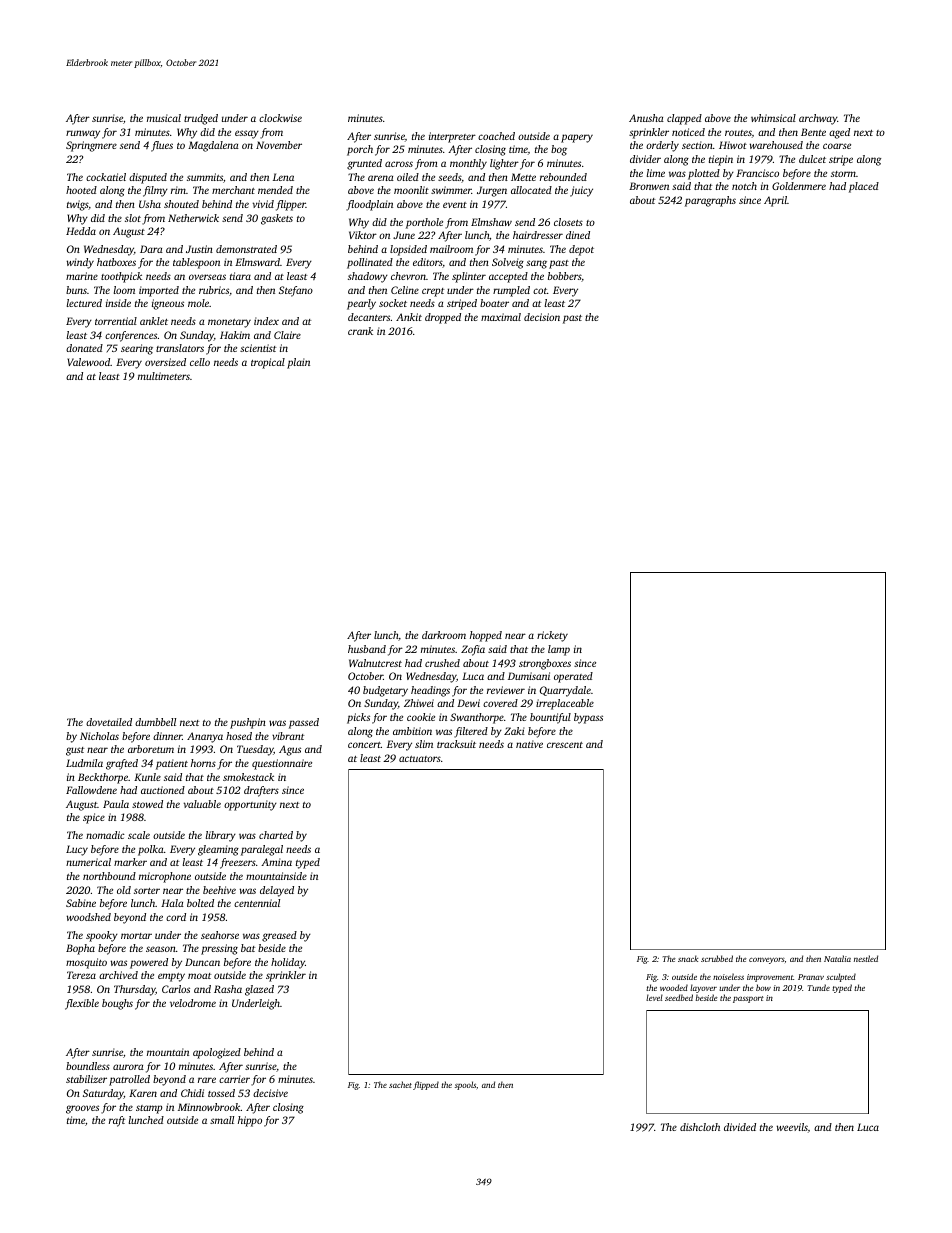 The height and width of the screenshot is (1233, 952). What do you see at coordinates (577, 138) in the screenshot?
I see `papery` at bounding box center [577, 138].
